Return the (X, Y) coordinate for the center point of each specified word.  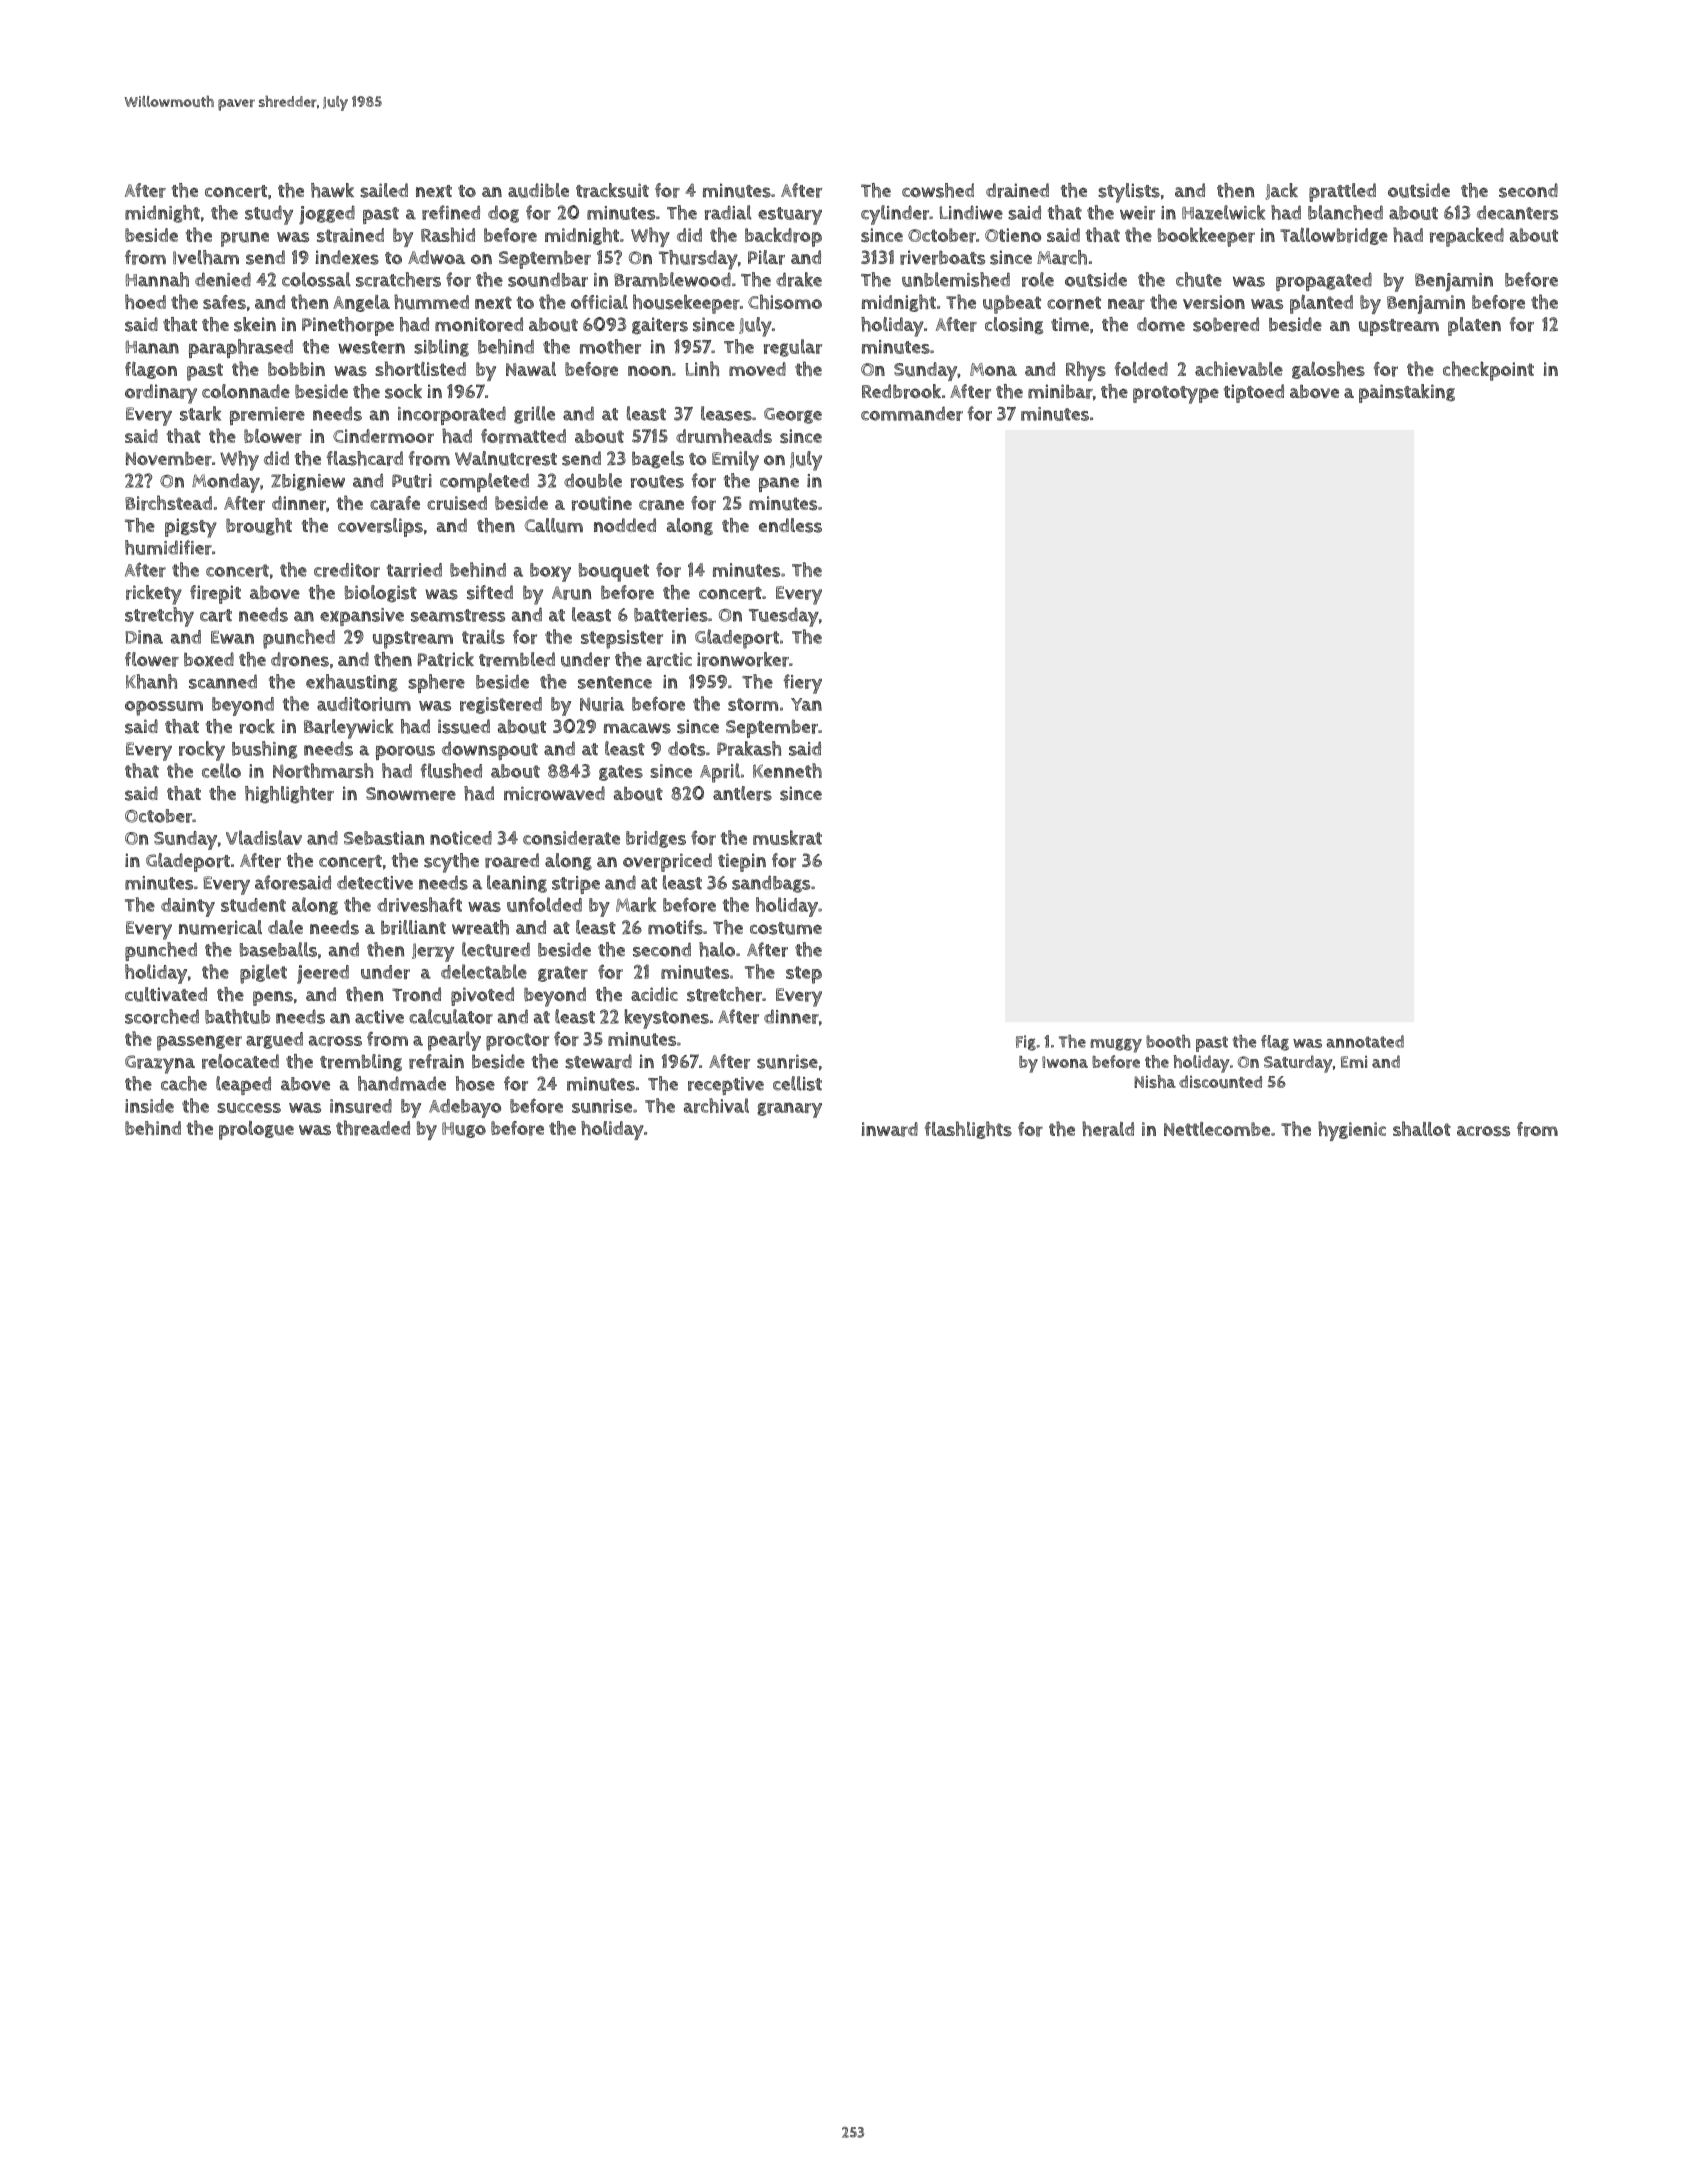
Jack (1281, 191)
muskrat (787, 837)
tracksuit (612, 190)
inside (149, 1106)
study (269, 215)
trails (483, 636)
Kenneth (787, 770)
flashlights (968, 1130)
